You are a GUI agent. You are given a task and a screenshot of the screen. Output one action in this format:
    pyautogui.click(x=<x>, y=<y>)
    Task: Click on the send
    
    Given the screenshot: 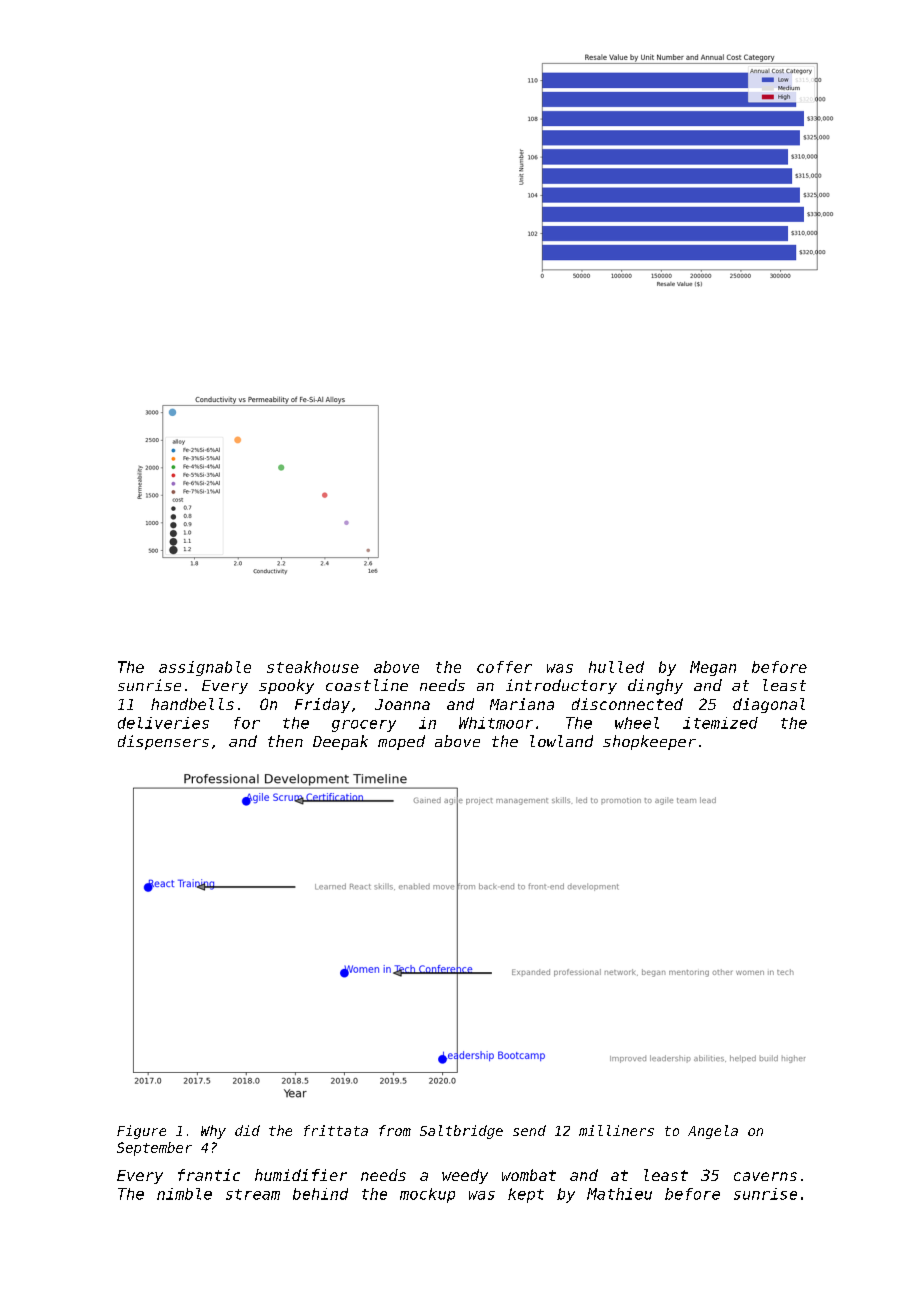 What is the action you would take?
    pyautogui.click(x=529, y=1130)
